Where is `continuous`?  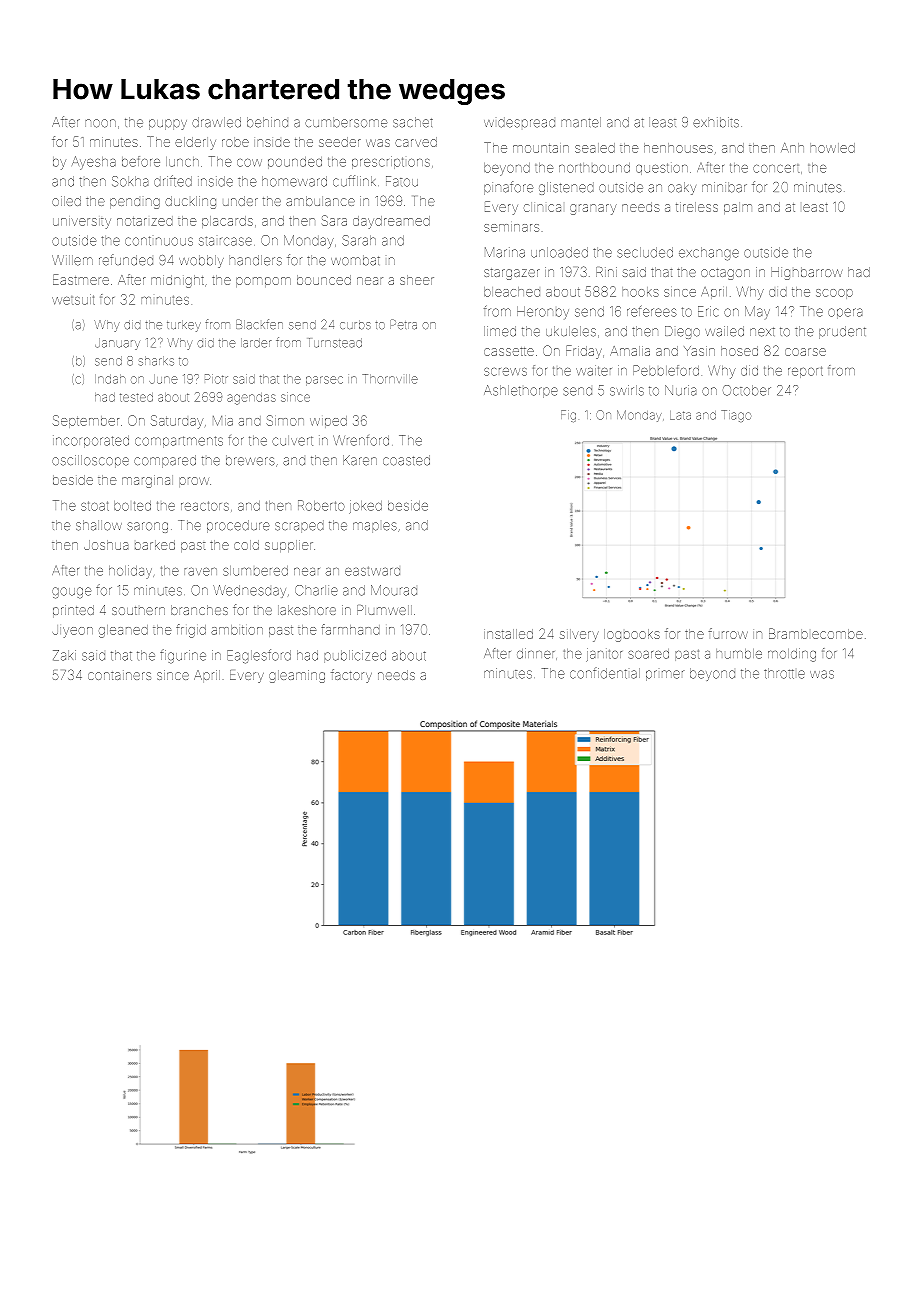 continuous is located at coordinates (159, 241).
